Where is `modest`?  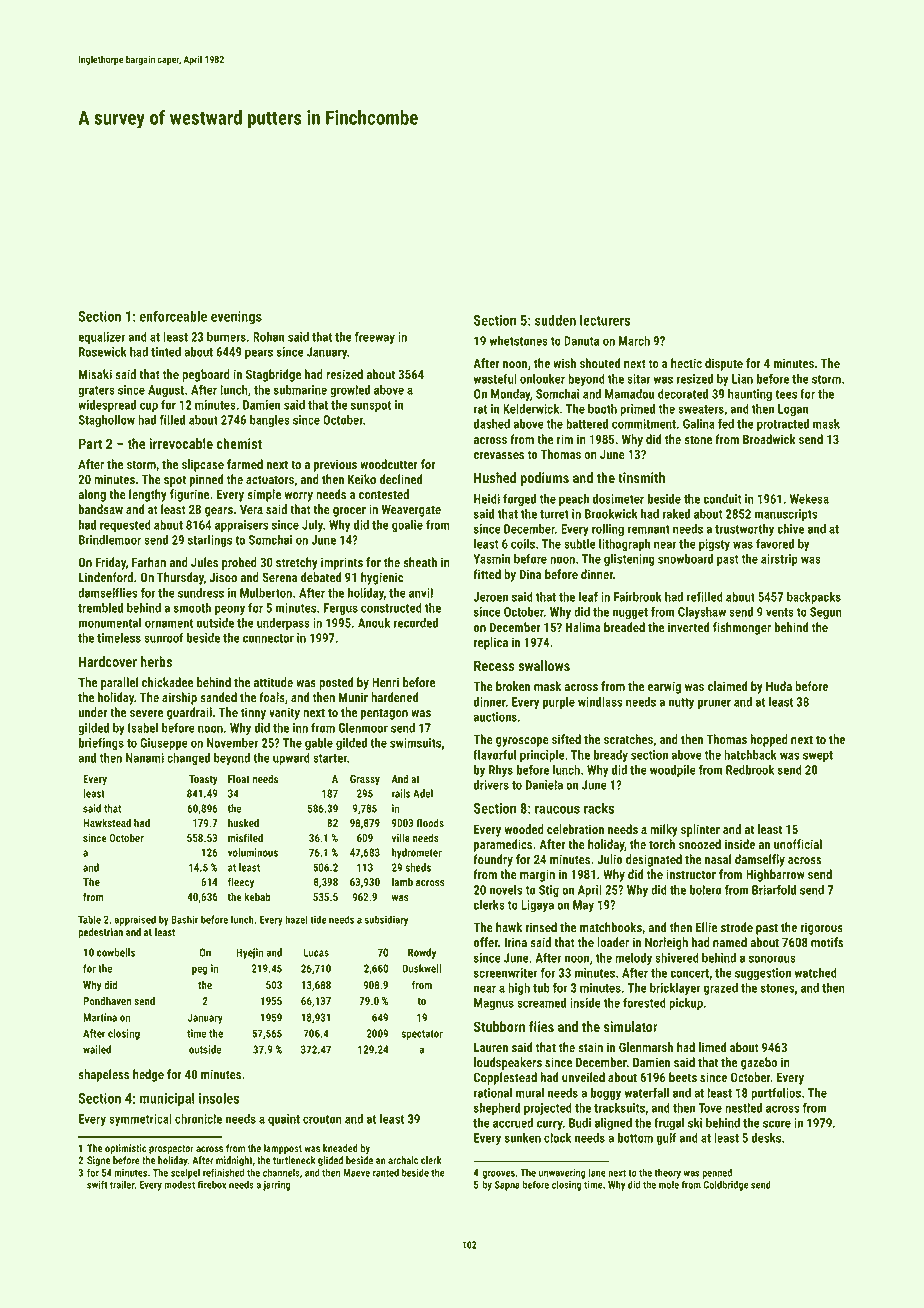 modest is located at coordinates (180, 1184).
